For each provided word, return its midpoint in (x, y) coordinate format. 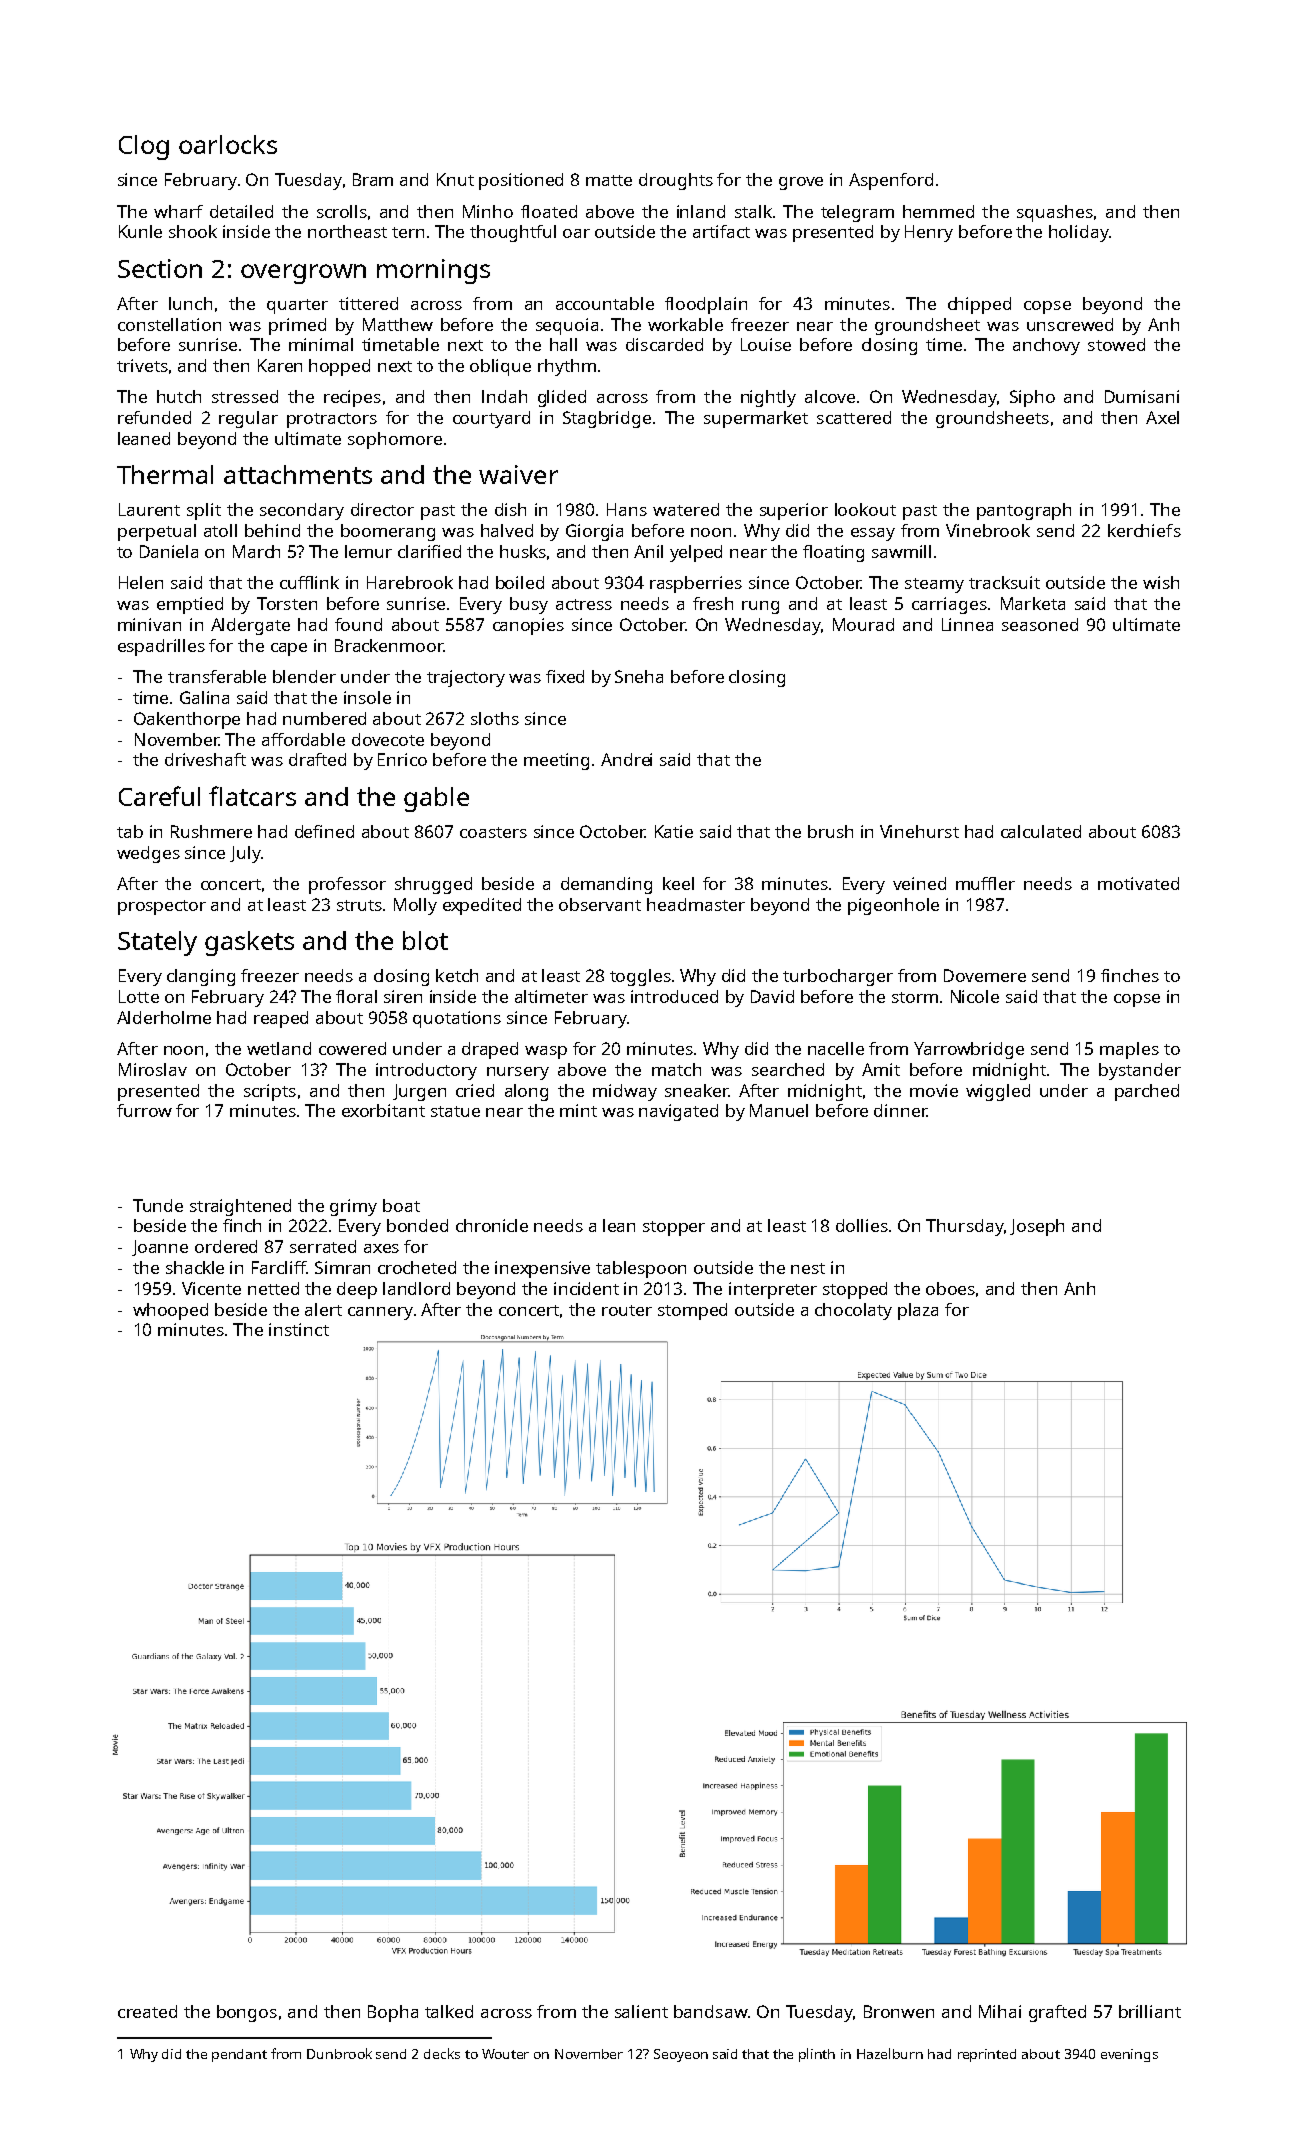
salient (641, 2011)
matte (609, 180)
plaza (918, 1311)
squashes (1055, 213)
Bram (373, 179)
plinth (817, 2055)
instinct (299, 1329)
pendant (239, 2055)
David (772, 996)
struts (360, 905)
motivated (1138, 883)
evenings (1129, 2055)
